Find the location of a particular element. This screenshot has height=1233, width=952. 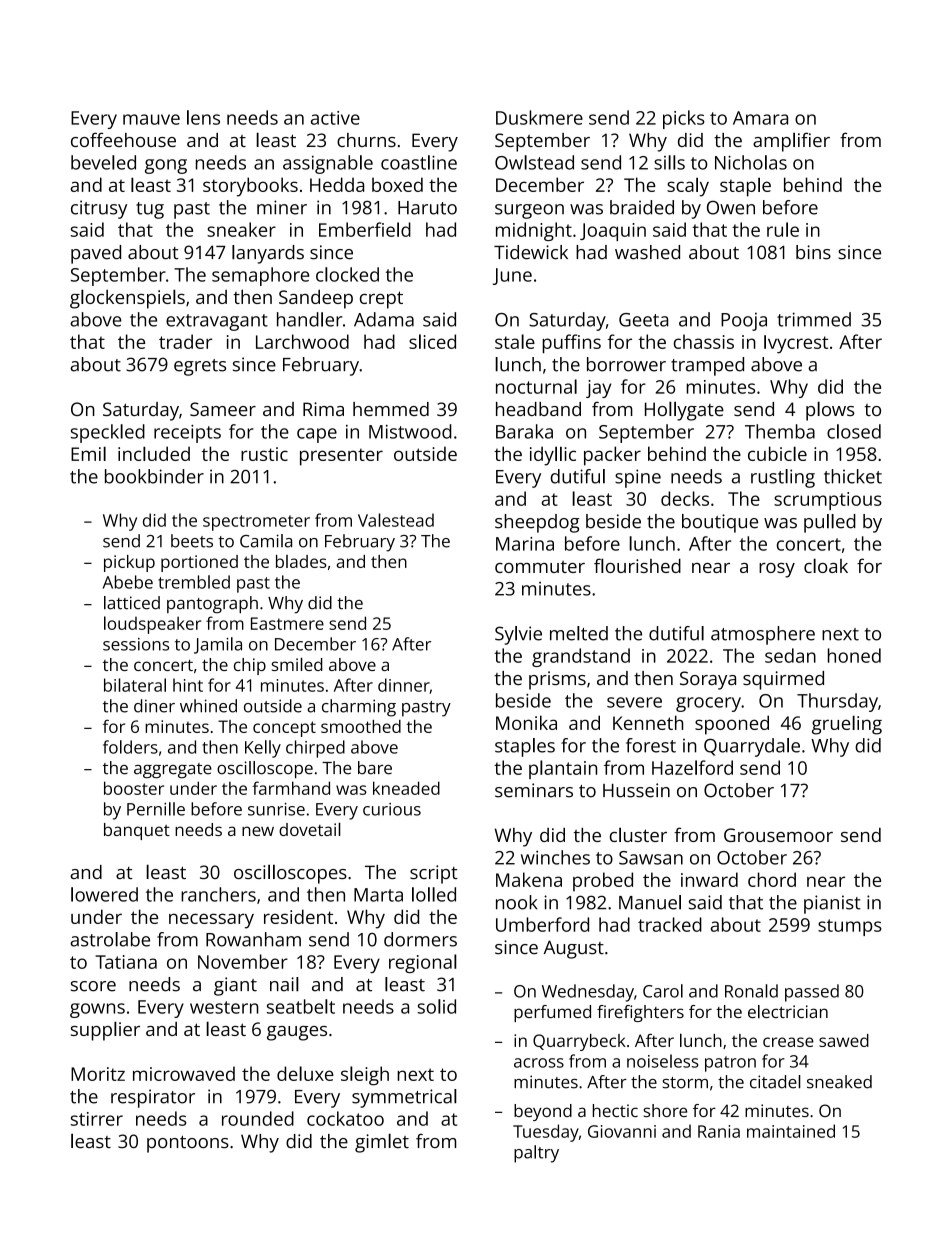

cloak is located at coordinates (826, 565).
